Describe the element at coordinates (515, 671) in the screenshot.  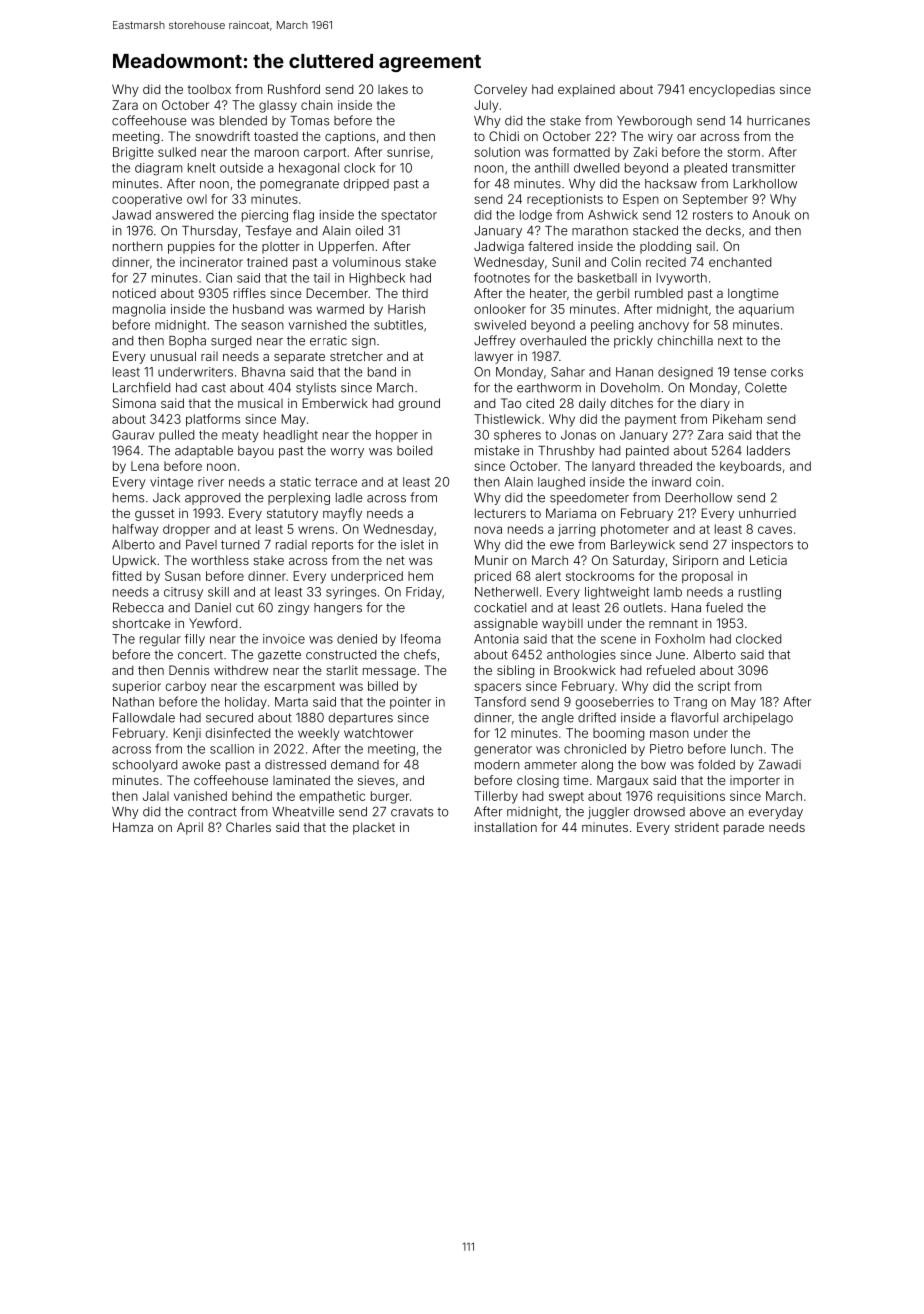
I see `sibling` at that location.
